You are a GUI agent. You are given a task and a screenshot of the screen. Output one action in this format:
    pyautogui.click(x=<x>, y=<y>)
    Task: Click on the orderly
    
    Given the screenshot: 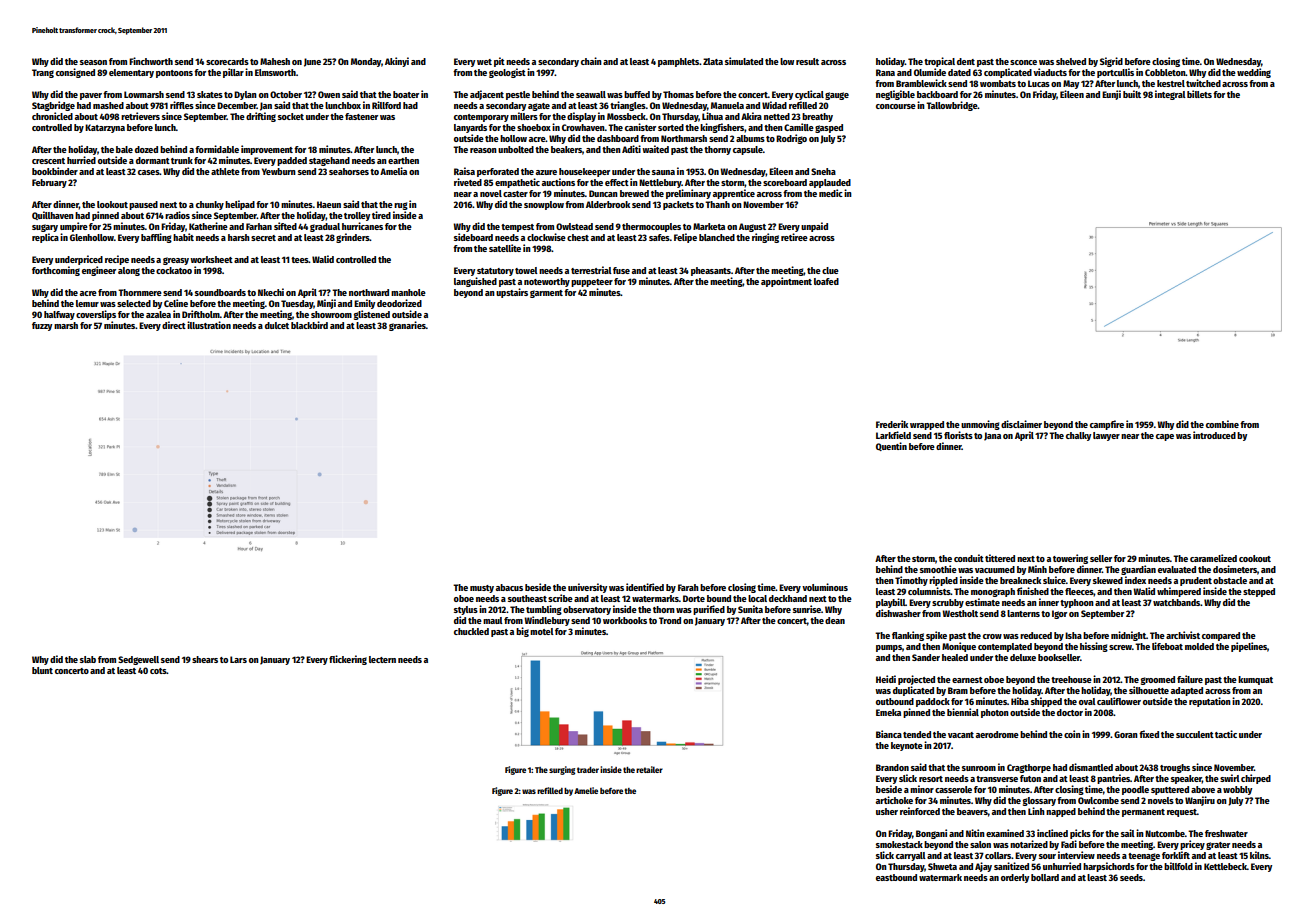 What is the action you would take?
    pyautogui.click(x=1015, y=878)
